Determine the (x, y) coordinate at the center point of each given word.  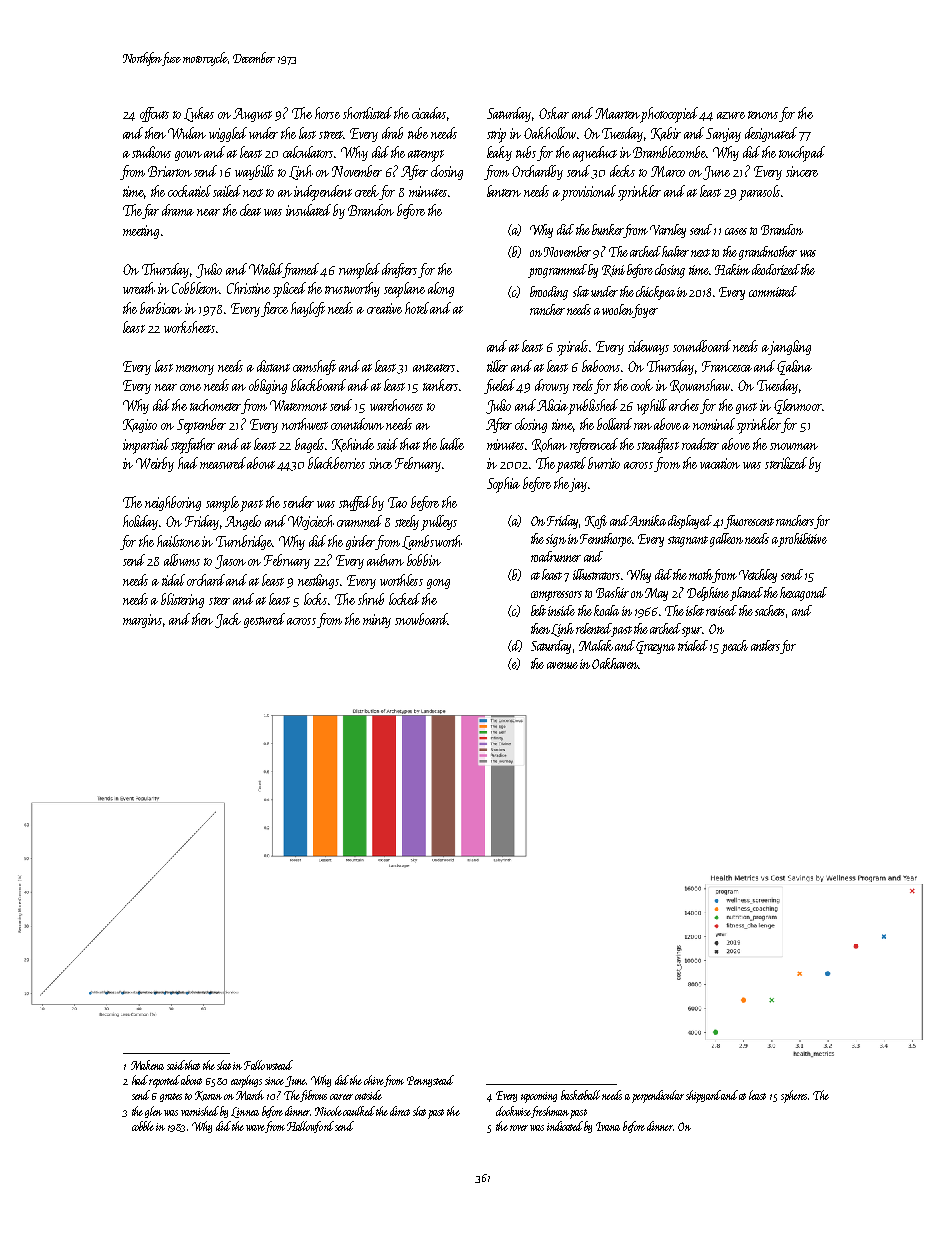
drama (178, 210)
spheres (794, 1096)
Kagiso (140, 426)
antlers (766, 647)
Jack (228, 620)
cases (736, 231)
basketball (580, 1095)
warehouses (396, 405)
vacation (720, 463)
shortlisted (367, 113)
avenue (562, 665)
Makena (147, 1065)
